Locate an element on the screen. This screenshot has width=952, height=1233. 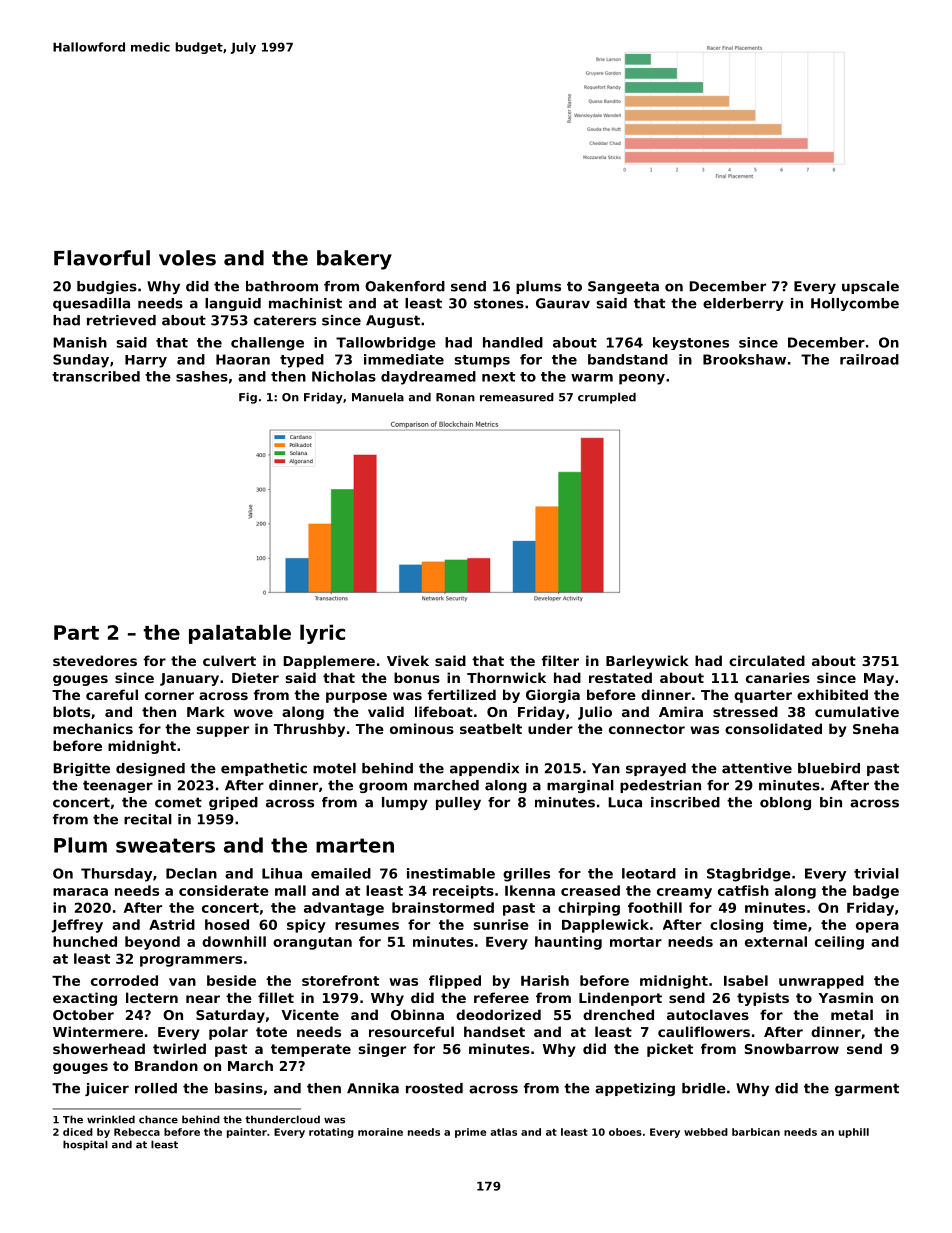
voles is located at coordinates (187, 258).
